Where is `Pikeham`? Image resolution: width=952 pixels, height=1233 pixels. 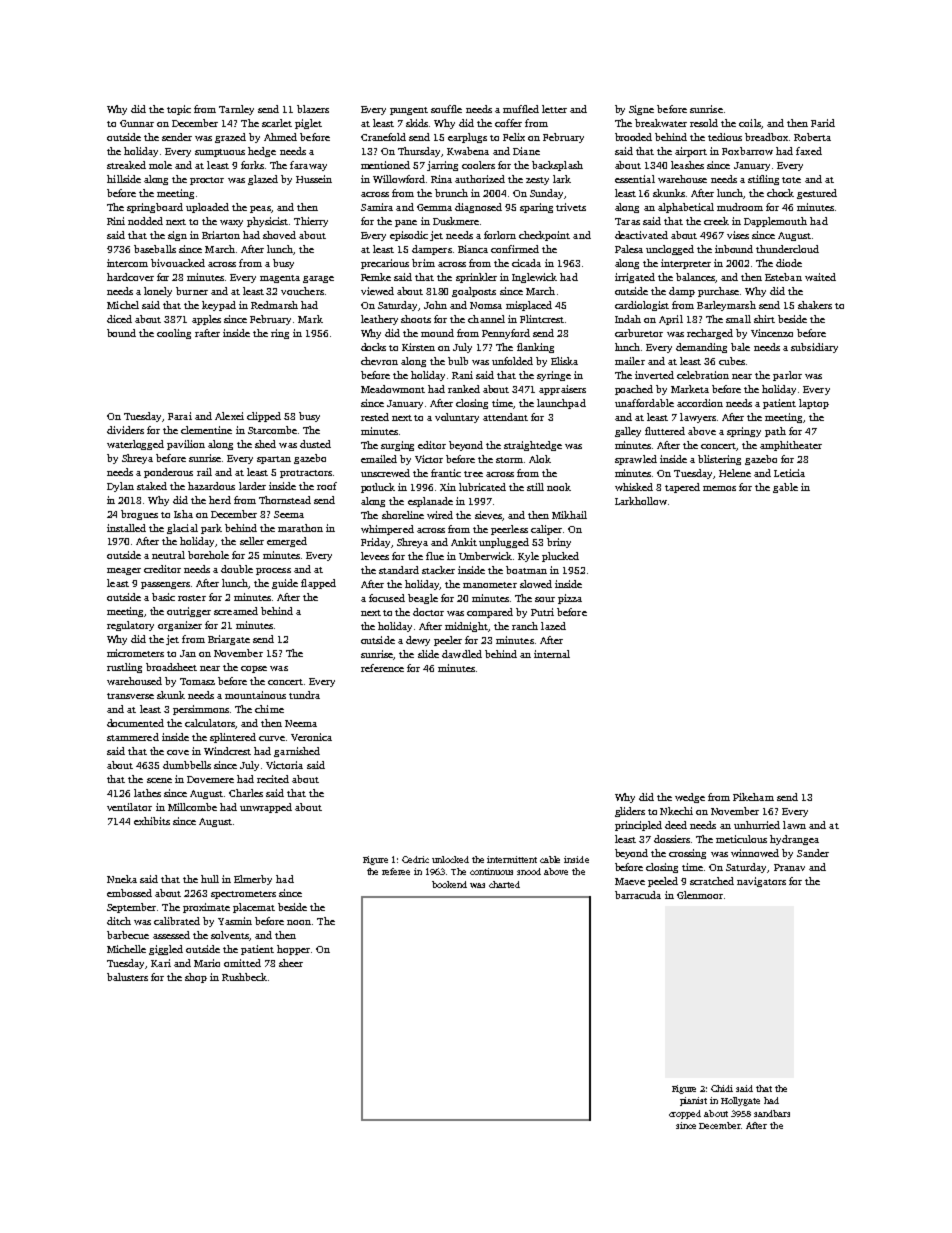
Pikeham is located at coordinates (753, 797).
